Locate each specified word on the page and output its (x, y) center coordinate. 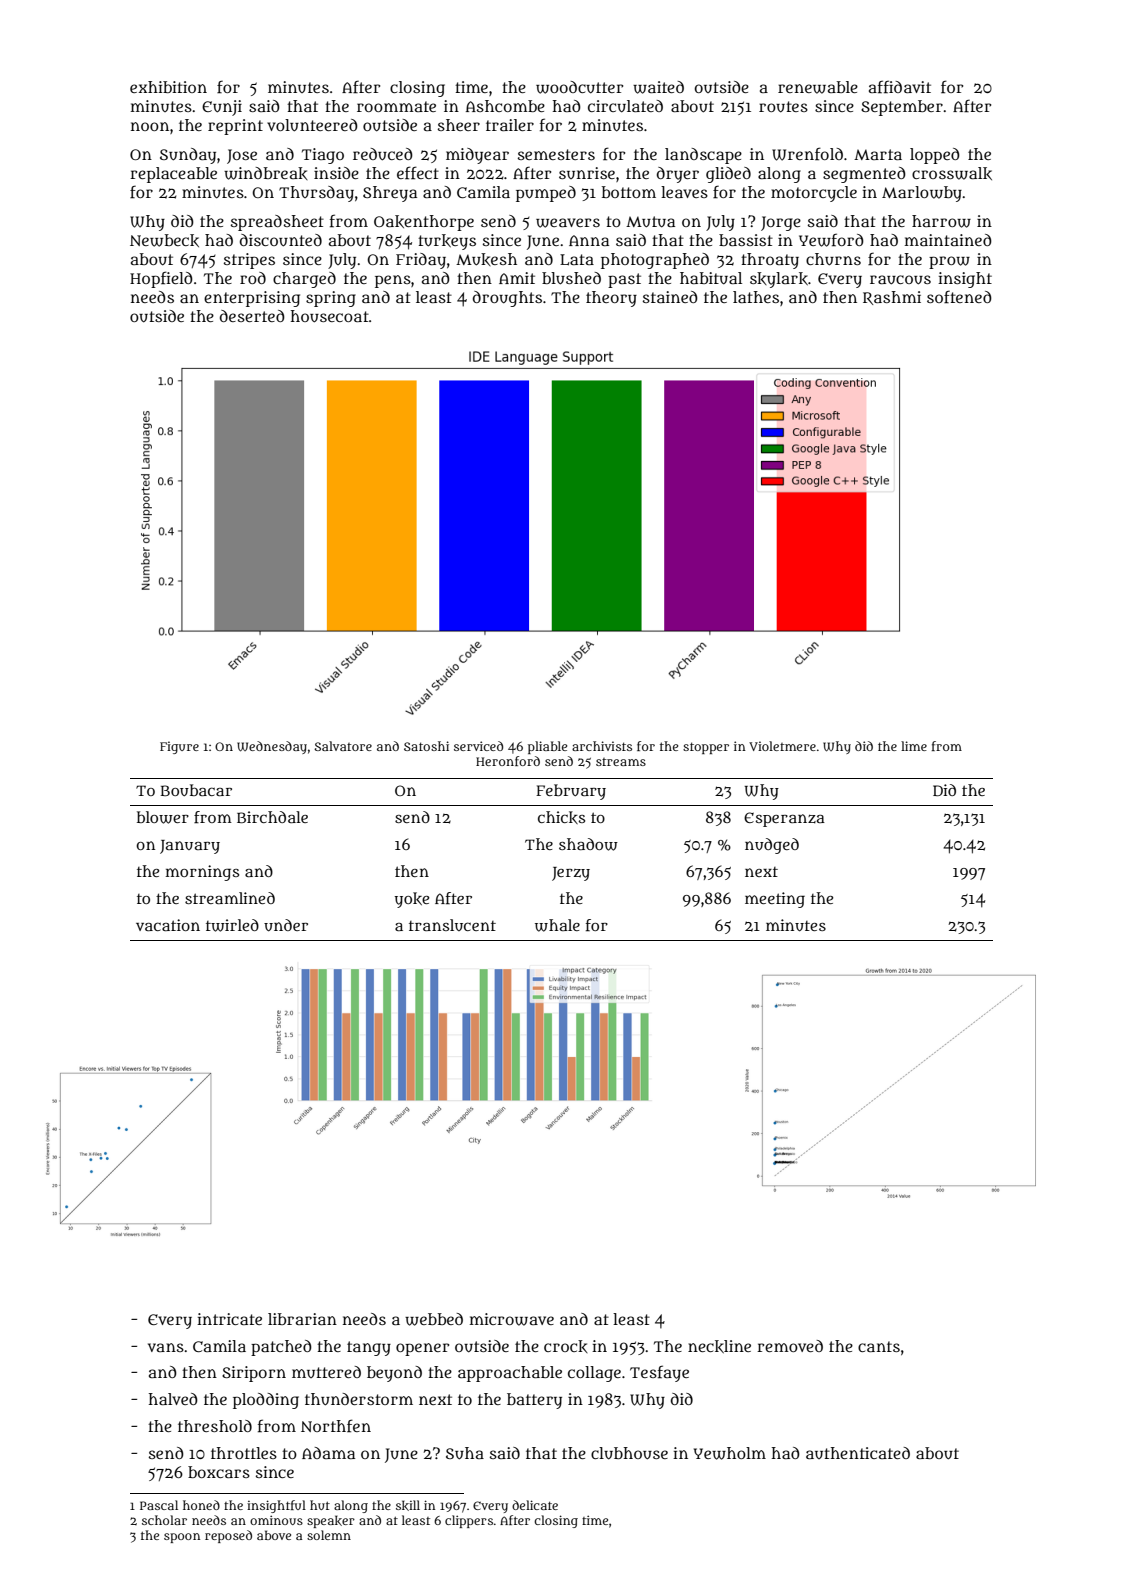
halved (173, 1399)
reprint (235, 127)
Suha (465, 1453)
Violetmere (782, 746)
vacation (168, 925)
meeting (775, 900)
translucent (452, 925)
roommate (396, 106)
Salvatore (343, 746)
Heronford (508, 761)
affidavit (900, 87)
